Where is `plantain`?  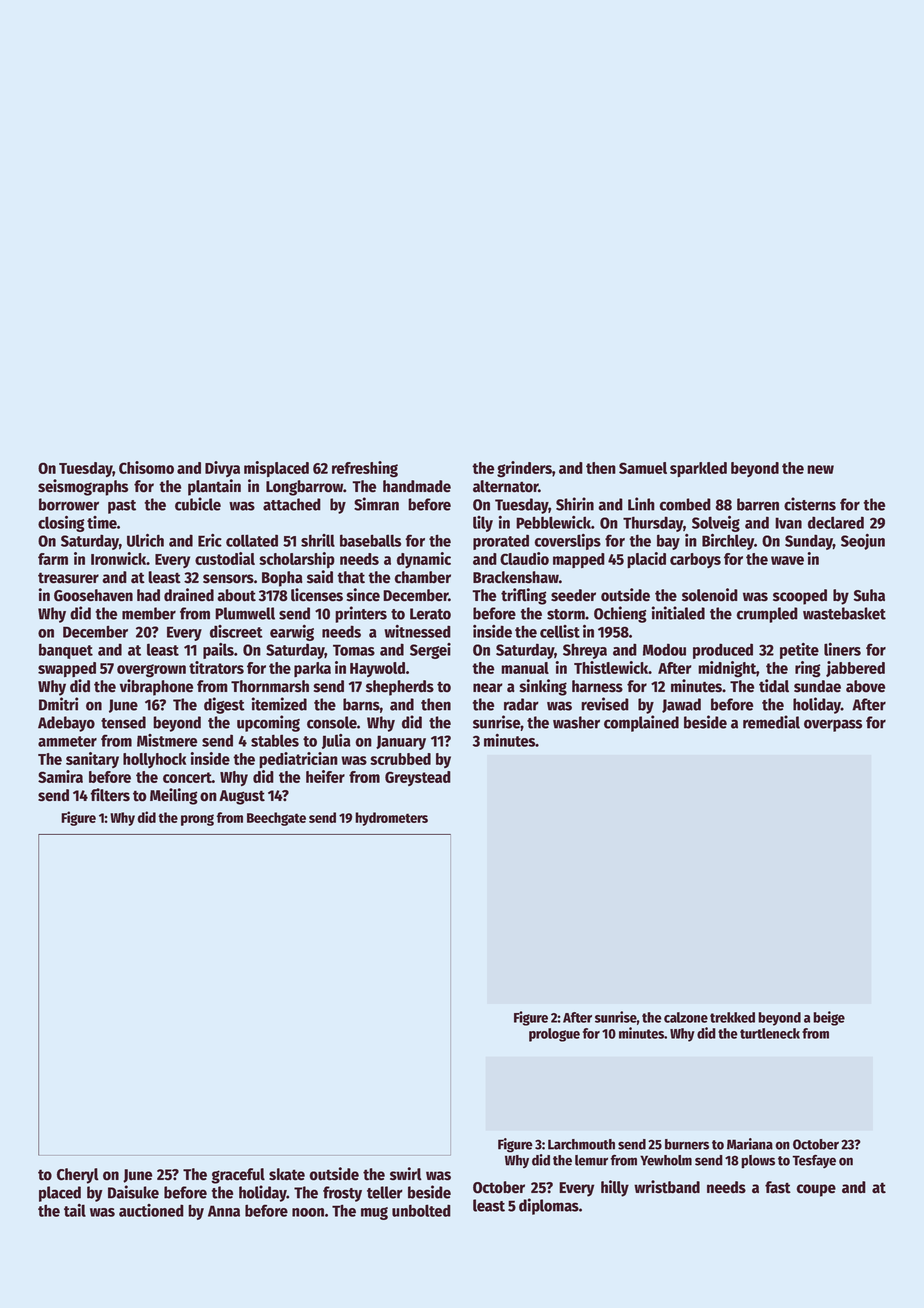 plantain is located at coordinates (214, 487).
